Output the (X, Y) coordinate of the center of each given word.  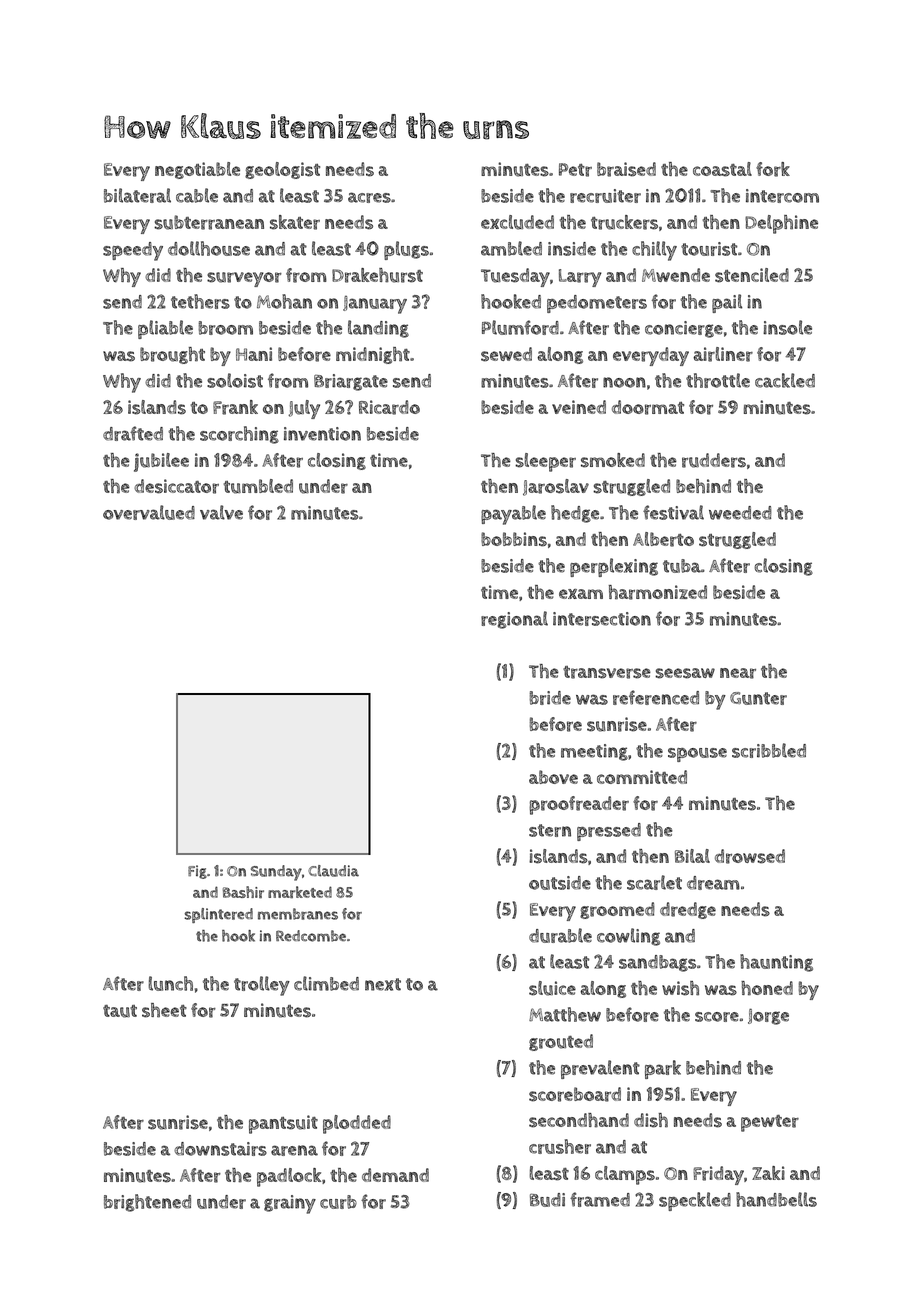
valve (221, 512)
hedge (575, 514)
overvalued (149, 512)
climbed (326, 983)
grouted (561, 1042)
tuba (682, 566)
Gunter (758, 698)
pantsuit (283, 1124)
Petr (575, 170)
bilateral (137, 195)
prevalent (600, 1069)
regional (514, 620)
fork (773, 169)
